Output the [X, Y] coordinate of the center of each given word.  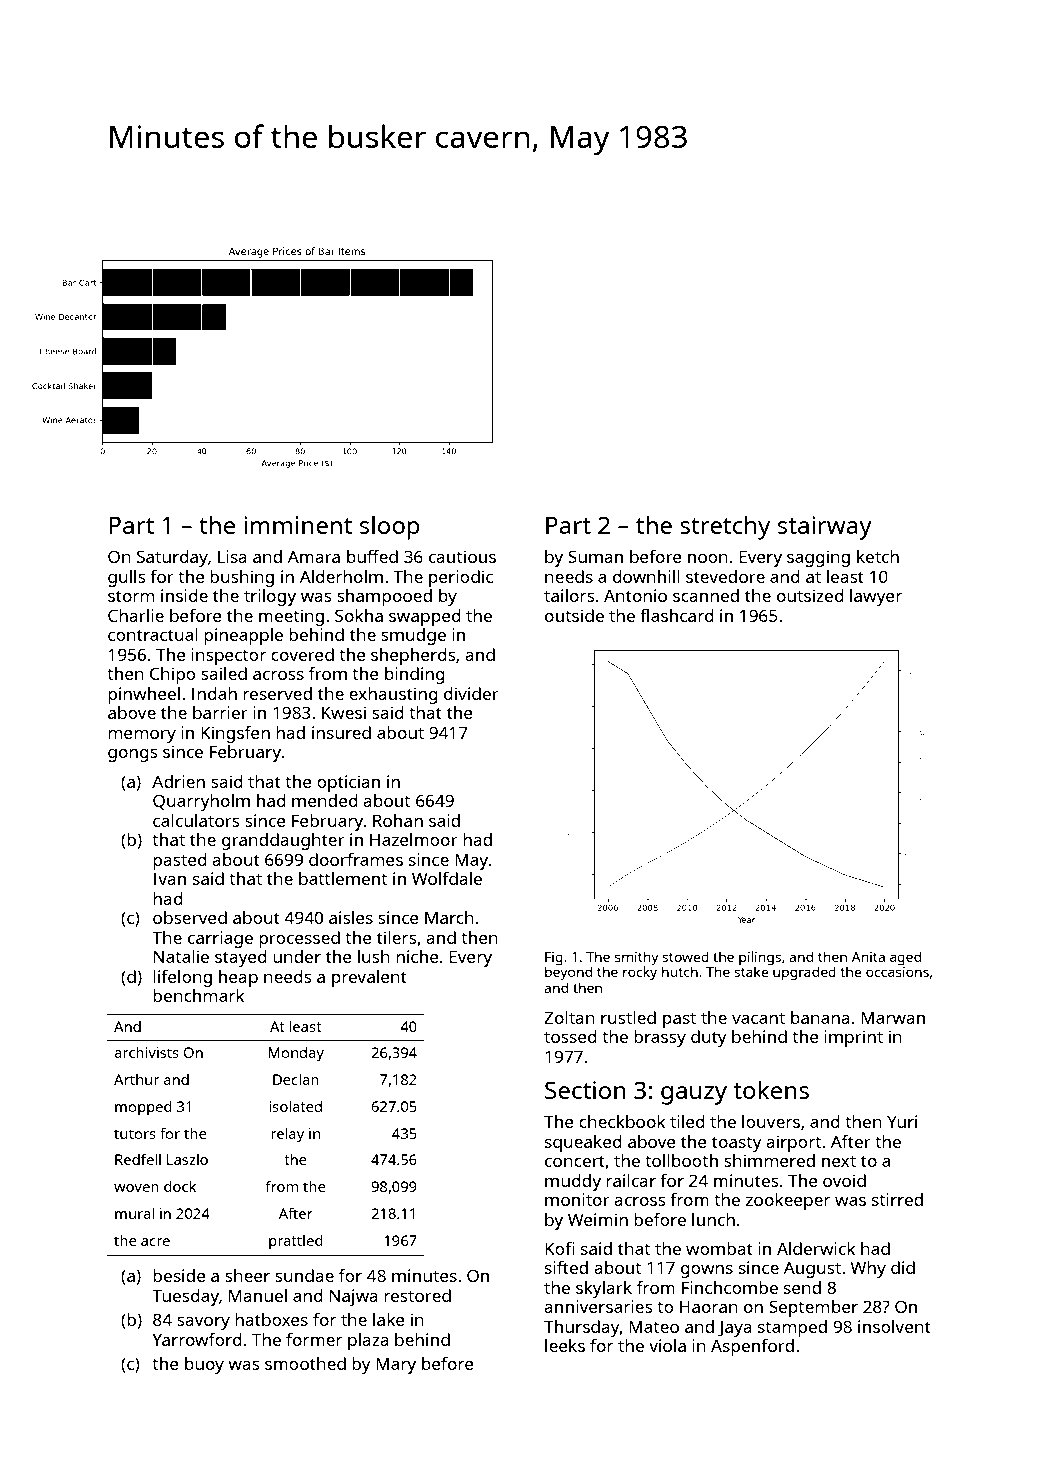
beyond [568, 973]
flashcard [677, 615]
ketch [878, 556]
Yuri [902, 1121]
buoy [204, 1365]
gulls [126, 578]
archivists [146, 1052]
